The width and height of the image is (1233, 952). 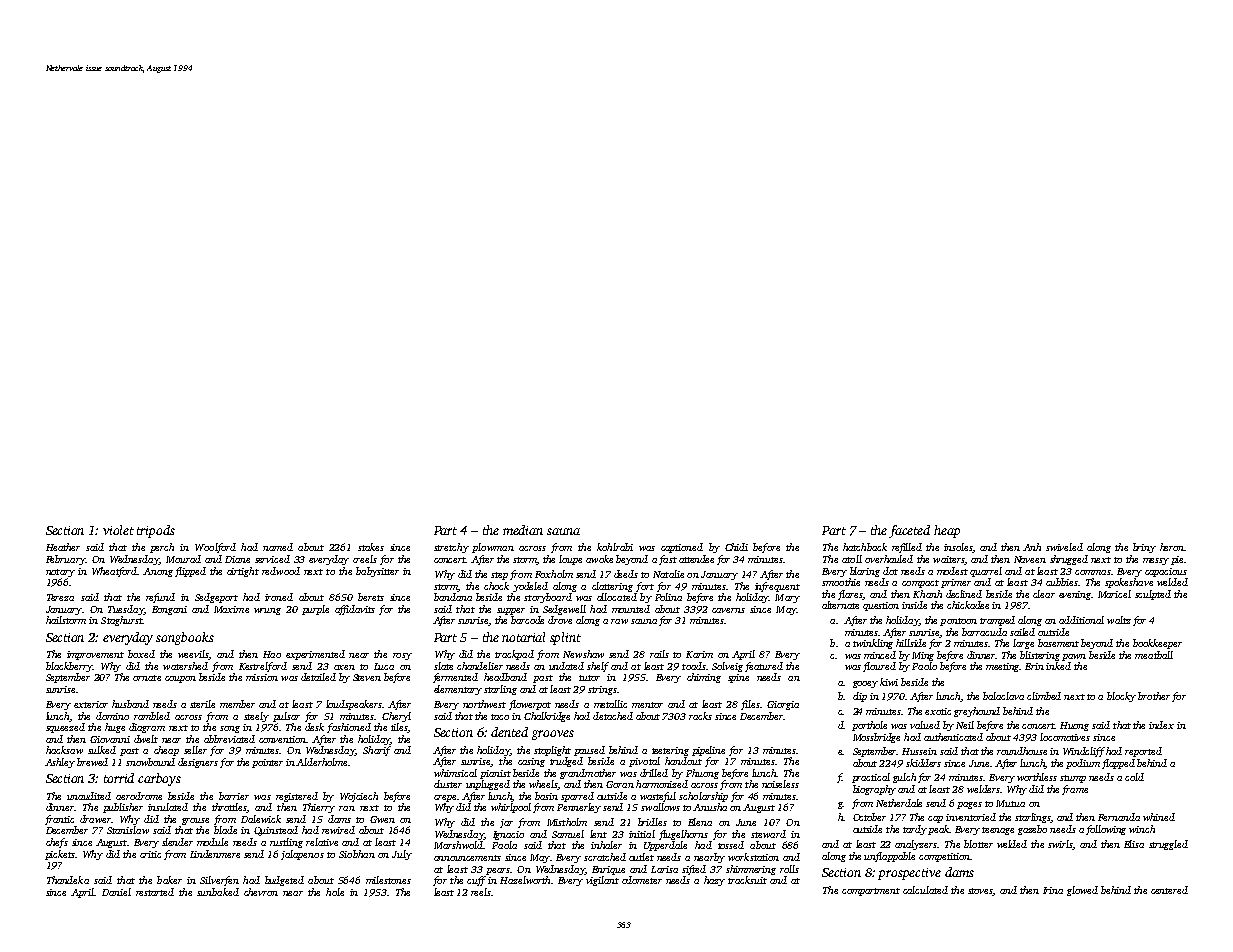 What do you see at coordinates (162, 548) in the image?
I see `perch` at bounding box center [162, 548].
